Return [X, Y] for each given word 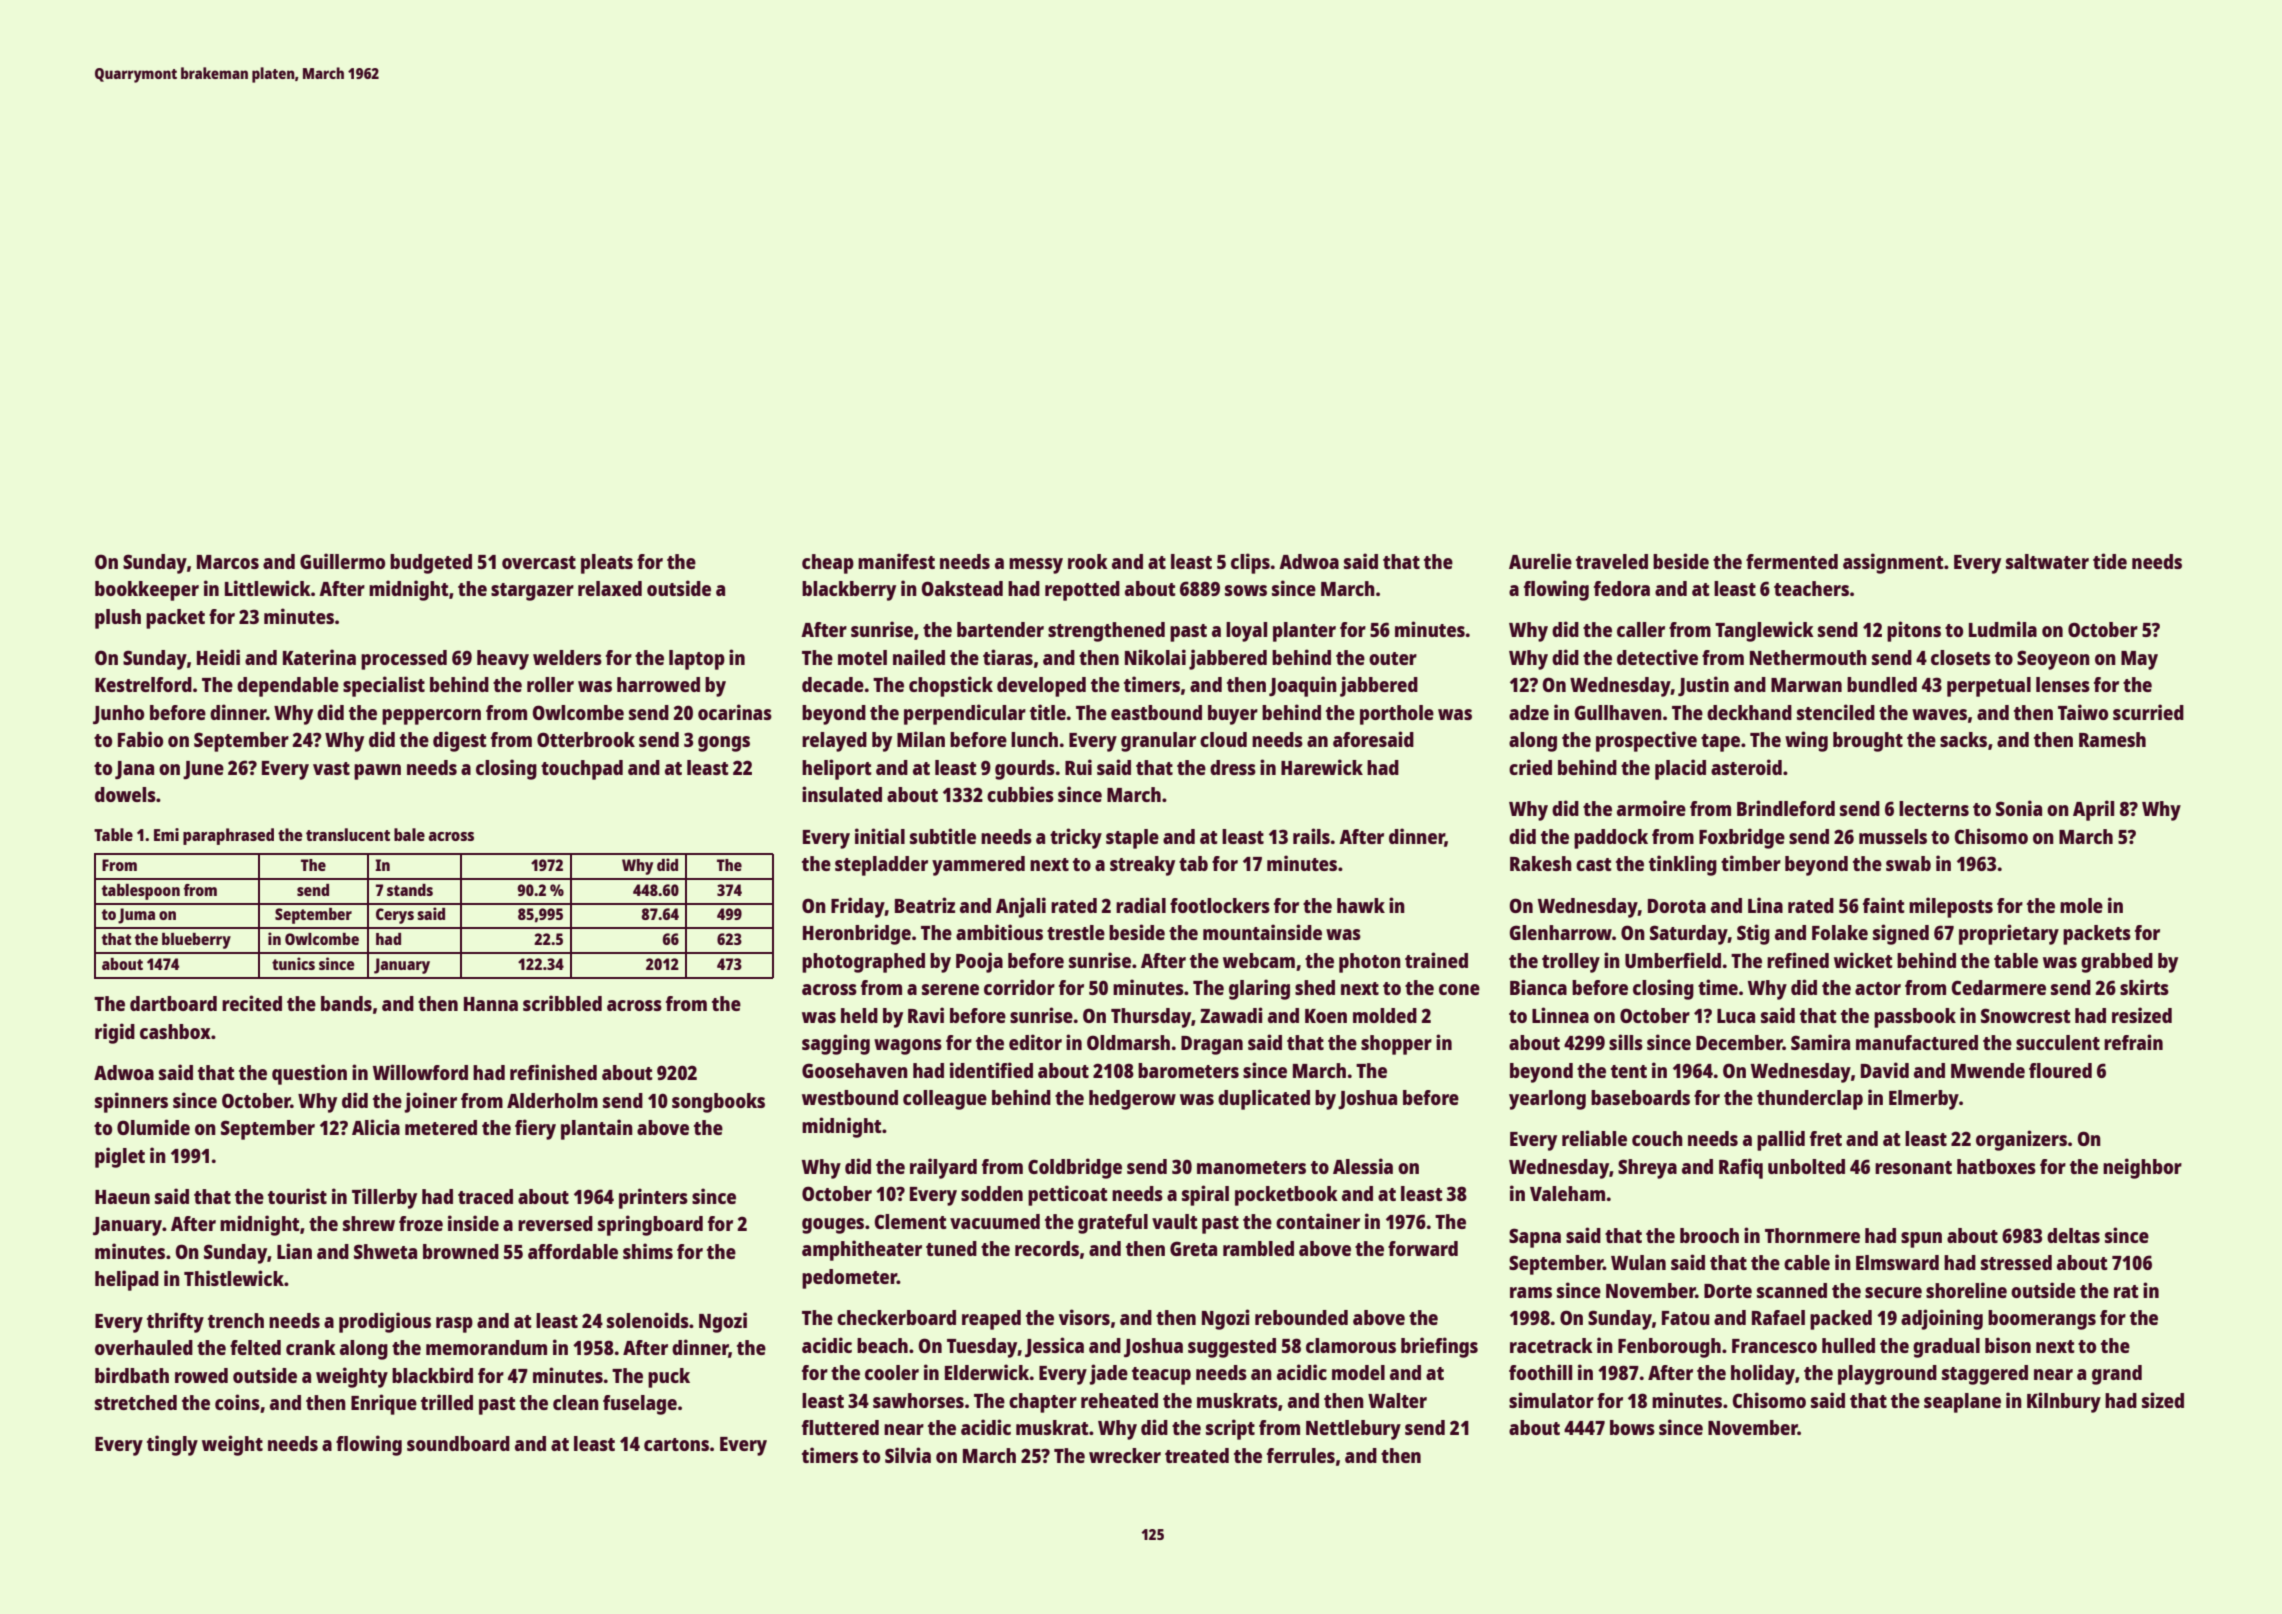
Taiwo [2083, 712]
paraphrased [228, 836]
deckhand [1749, 712]
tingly [172, 1445]
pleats [607, 564]
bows [1632, 1427]
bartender [1000, 629]
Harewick [1322, 767]
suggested [1232, 1348]
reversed [555, 1223]
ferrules [1301, 1455]
